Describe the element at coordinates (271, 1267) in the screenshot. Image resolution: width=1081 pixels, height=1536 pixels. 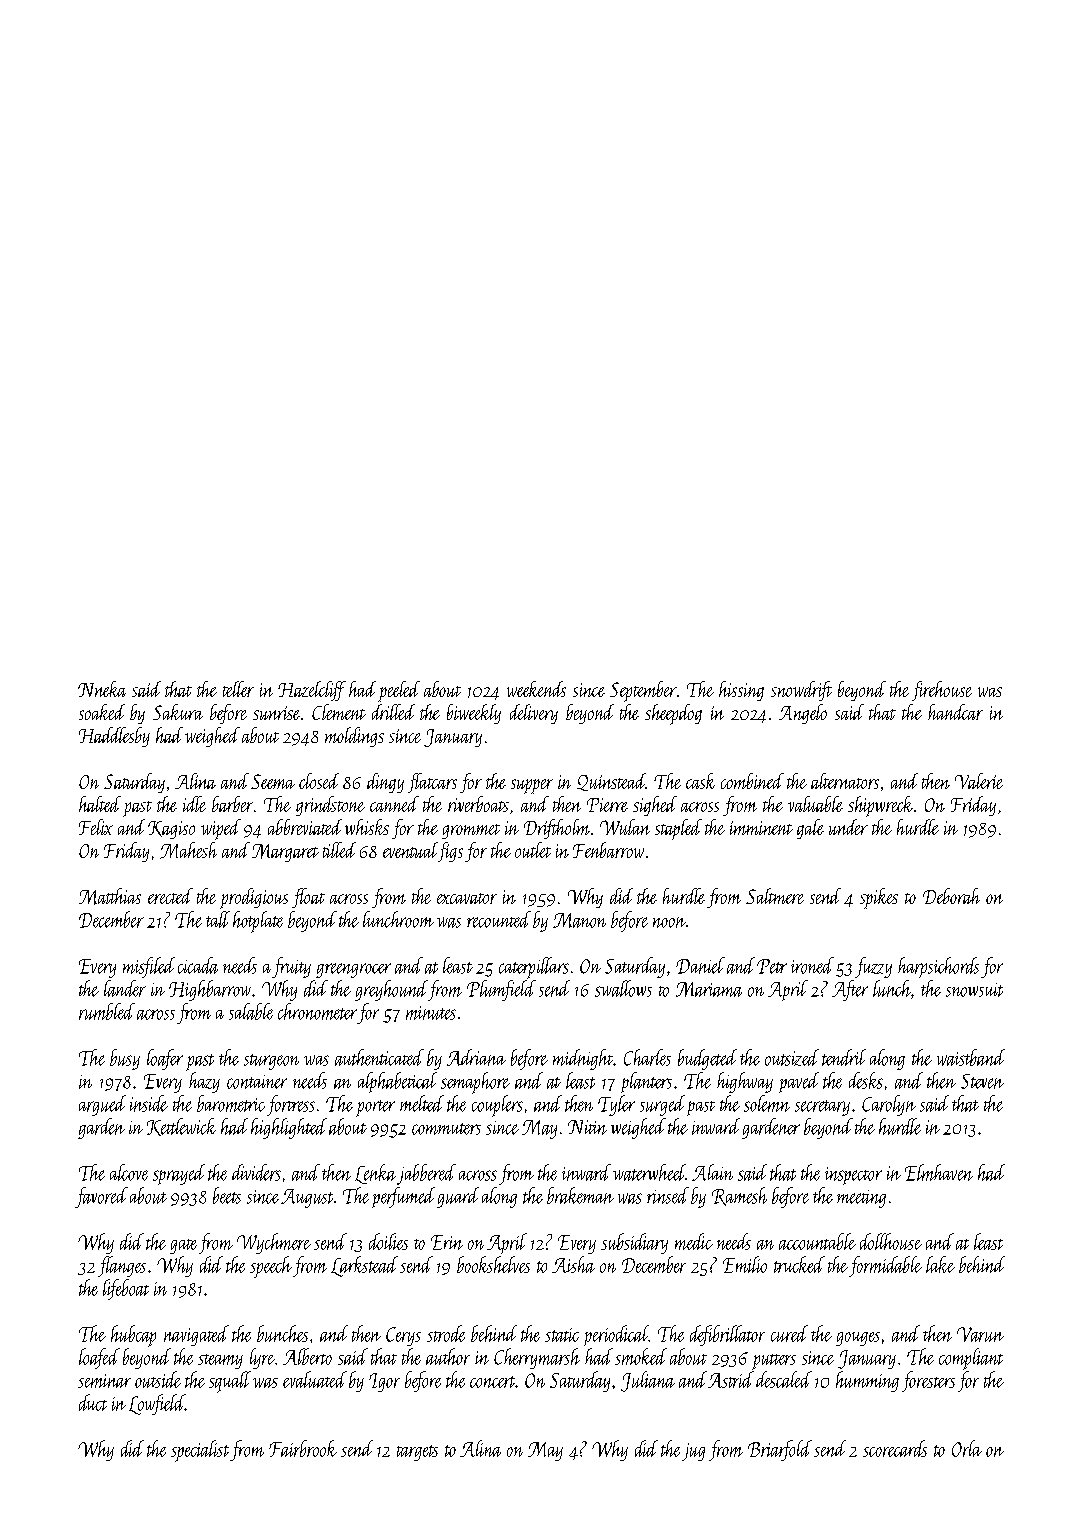
I see `speech` at that location.
